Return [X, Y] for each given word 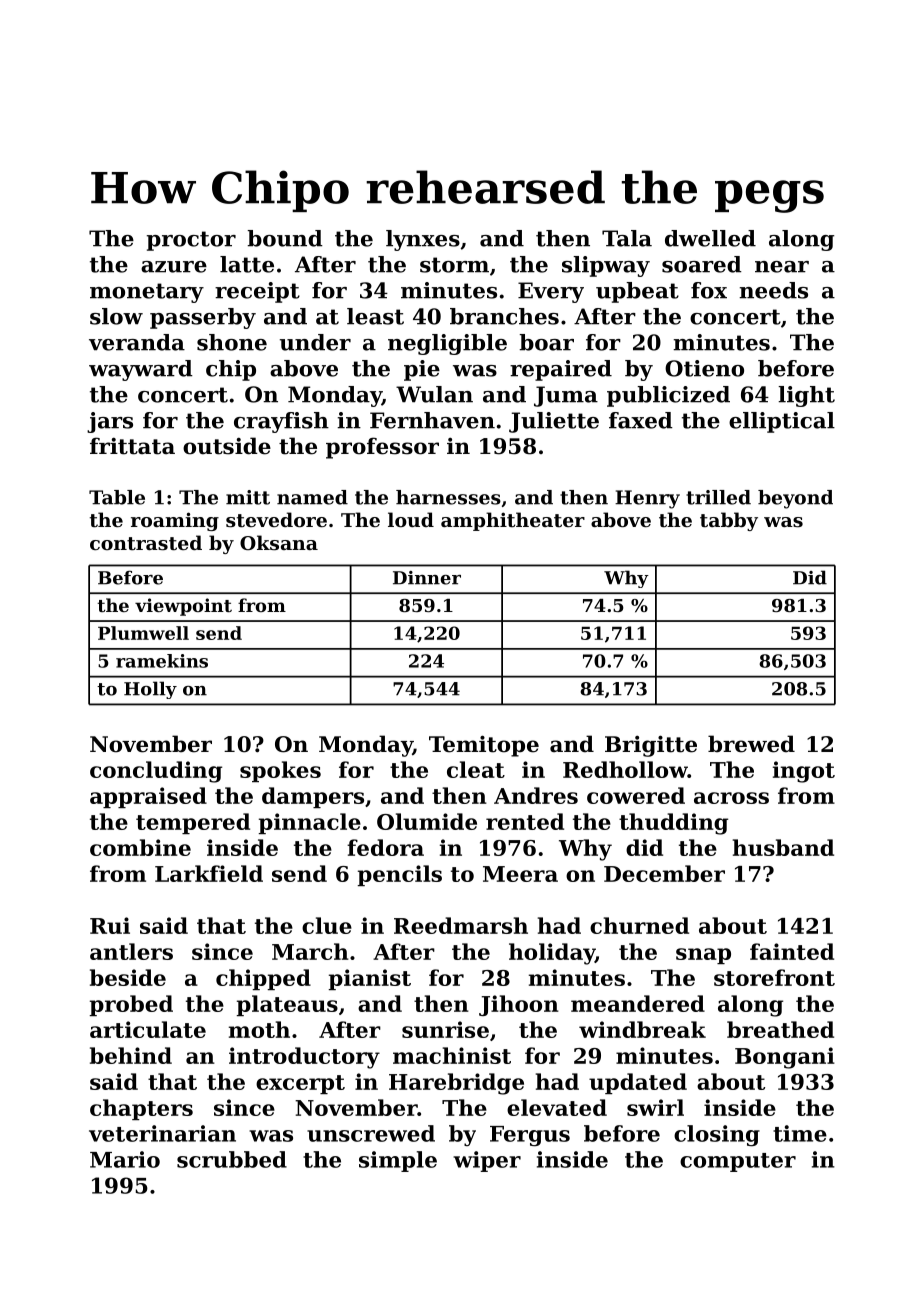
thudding [673, 824]
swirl [655, 1107]
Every [551, 292]
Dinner [427, 578]
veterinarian [162, 1133]
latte [247, 264]
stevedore [276, 520]
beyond [795, 499]
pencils [399, 875]
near [782, 267]
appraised [148, 797]
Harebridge [456, 1084]
